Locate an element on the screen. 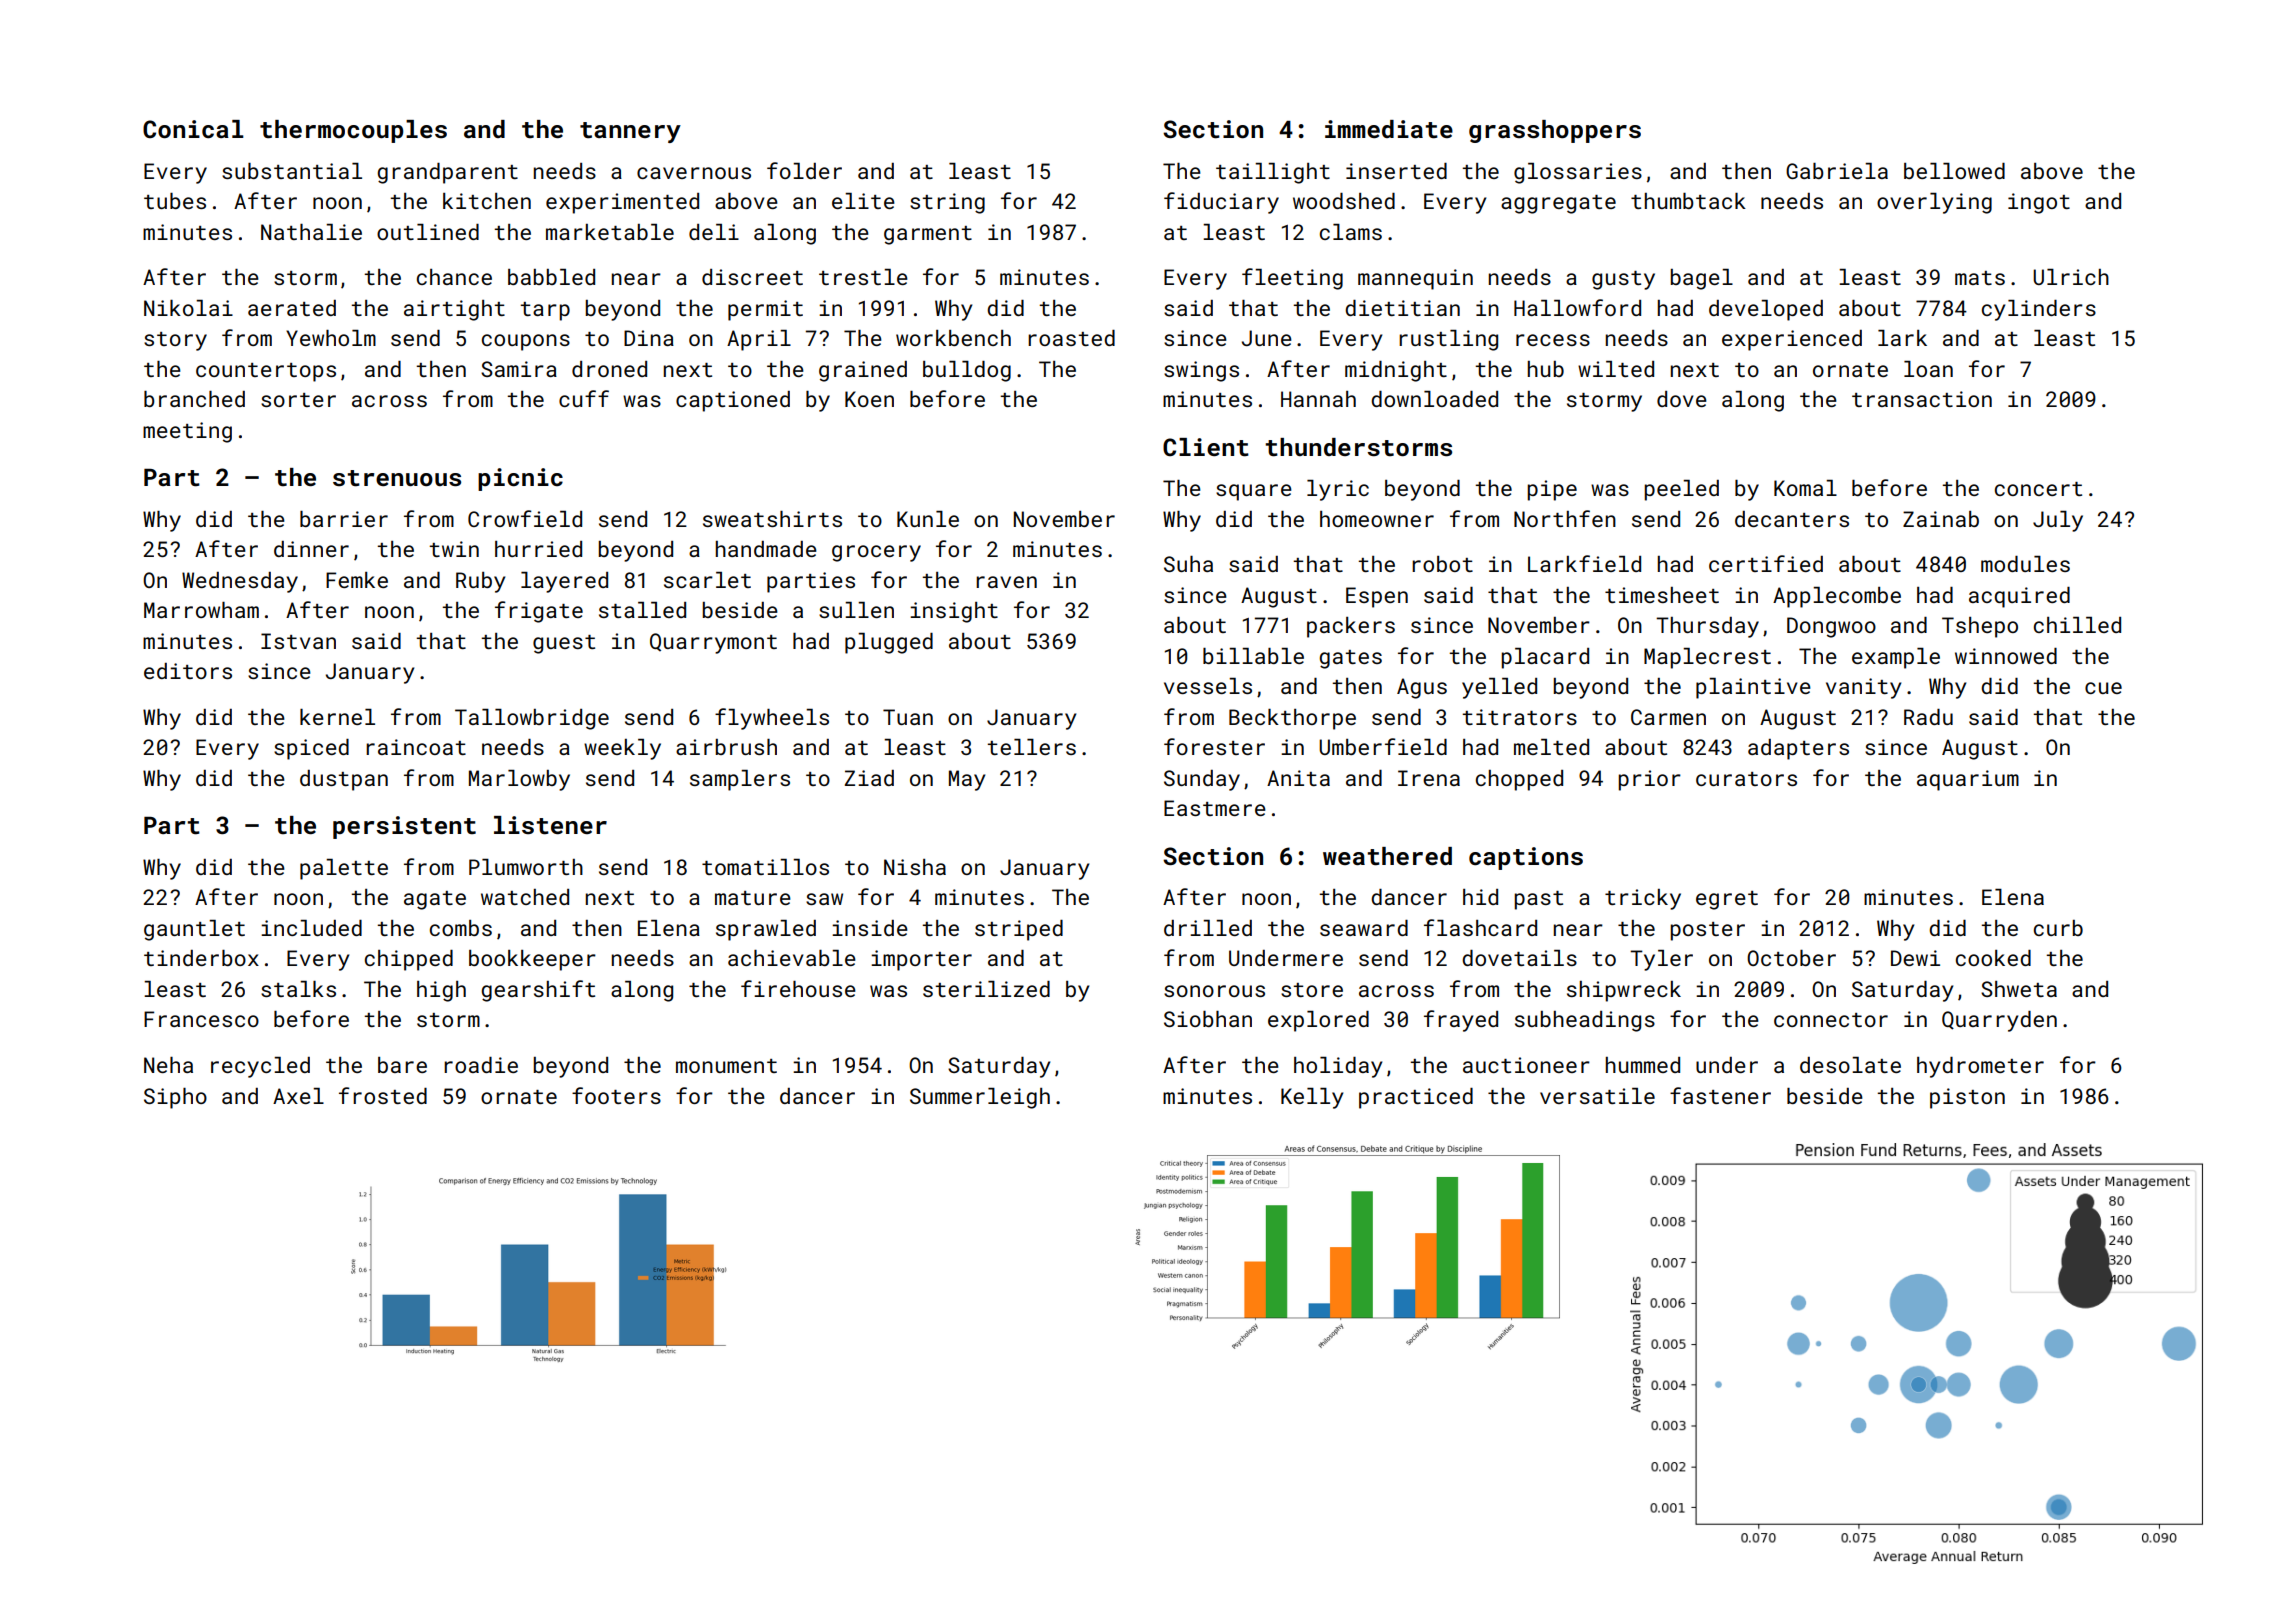 This screenshot has height=1619, width=2289. grasshoppers is located at coordinates (1555, 131).
